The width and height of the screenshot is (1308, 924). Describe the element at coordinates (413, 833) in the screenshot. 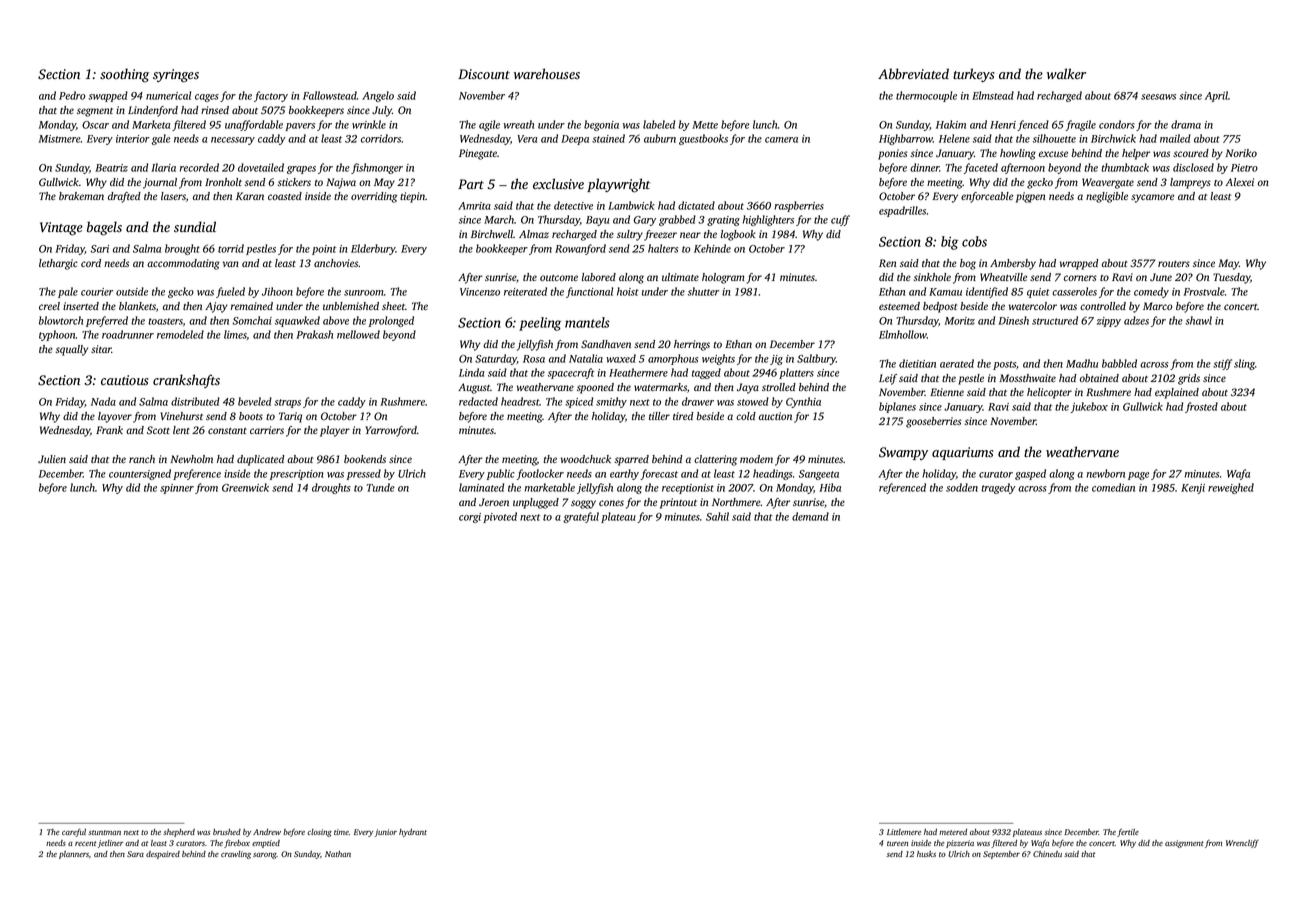

I see `hydrant` at that location.
